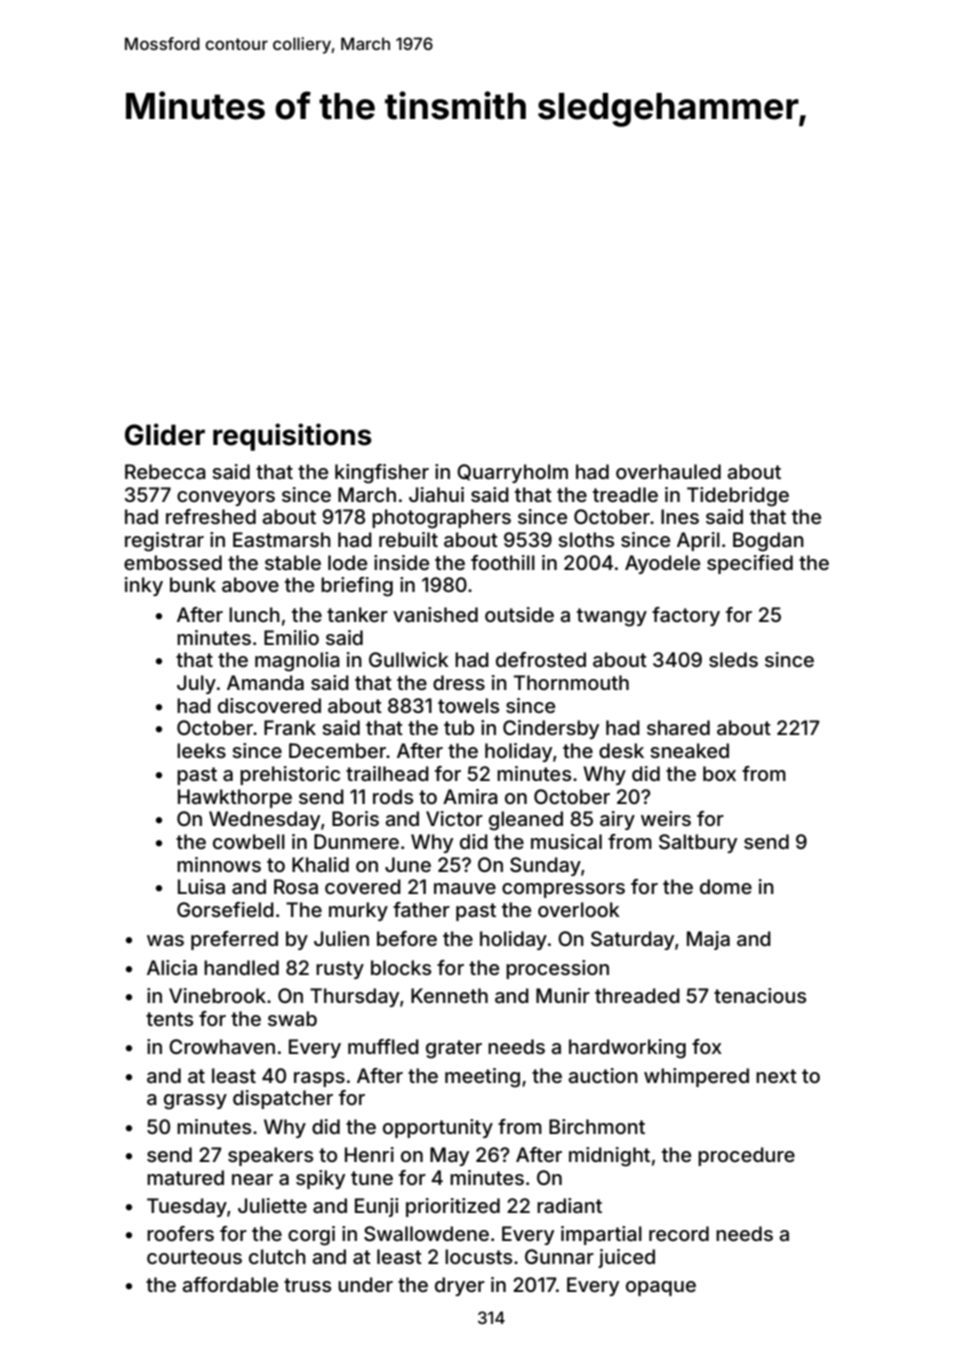  What do you see at coordinates (226, 498) in the screenshot?
I see `conveyors` at bounding box center [226, 498].
